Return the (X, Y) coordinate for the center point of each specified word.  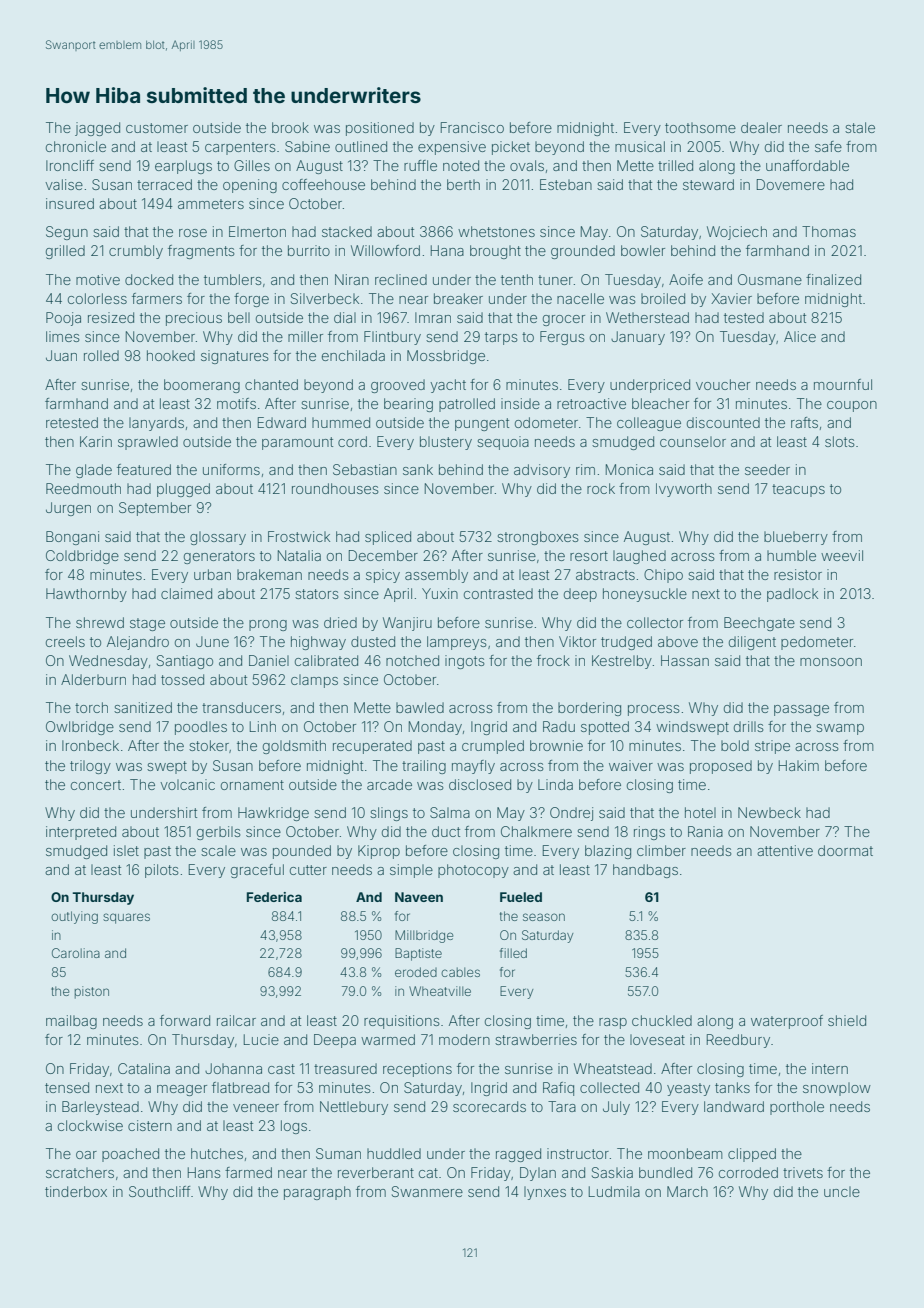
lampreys (457, 643)
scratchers (80, 1172)
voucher (723, 384)
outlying (74, 917)
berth (463, 184)
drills (749, 726)
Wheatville (440, 991)
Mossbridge (446, 357)
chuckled (662, 1020)
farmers (157, 298)
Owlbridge (80, 728)
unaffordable (807, 165)
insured (70, 203)
